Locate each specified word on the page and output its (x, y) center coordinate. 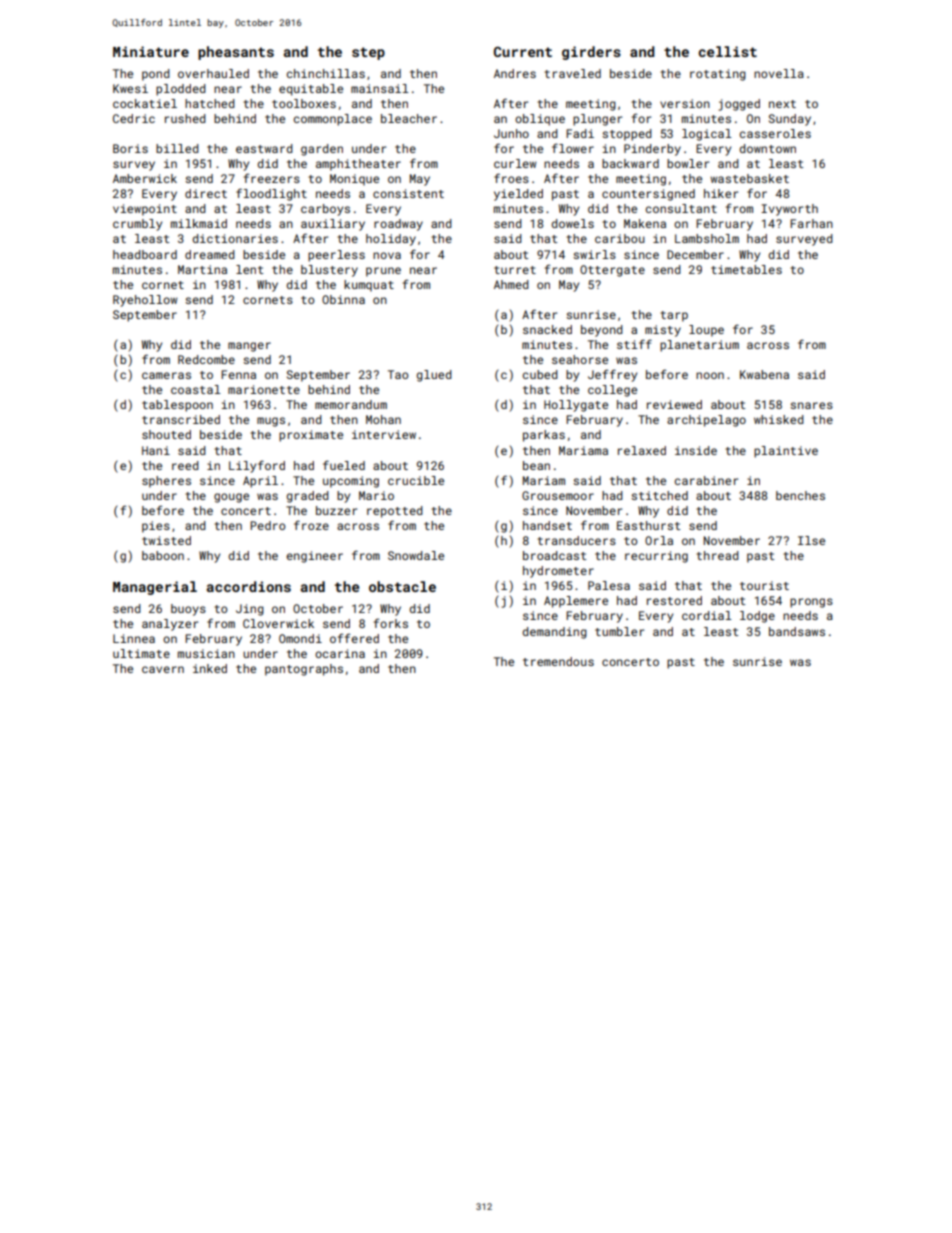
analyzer (170, 625)
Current (523, 51)
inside (696, 450)
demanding (554, 633)
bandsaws (797, 631)
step (368, 53)
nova (387, 255)
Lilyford (257, 466)
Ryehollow (145, 301)
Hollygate (576, 406)
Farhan (811, 223)
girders (591, 53)
